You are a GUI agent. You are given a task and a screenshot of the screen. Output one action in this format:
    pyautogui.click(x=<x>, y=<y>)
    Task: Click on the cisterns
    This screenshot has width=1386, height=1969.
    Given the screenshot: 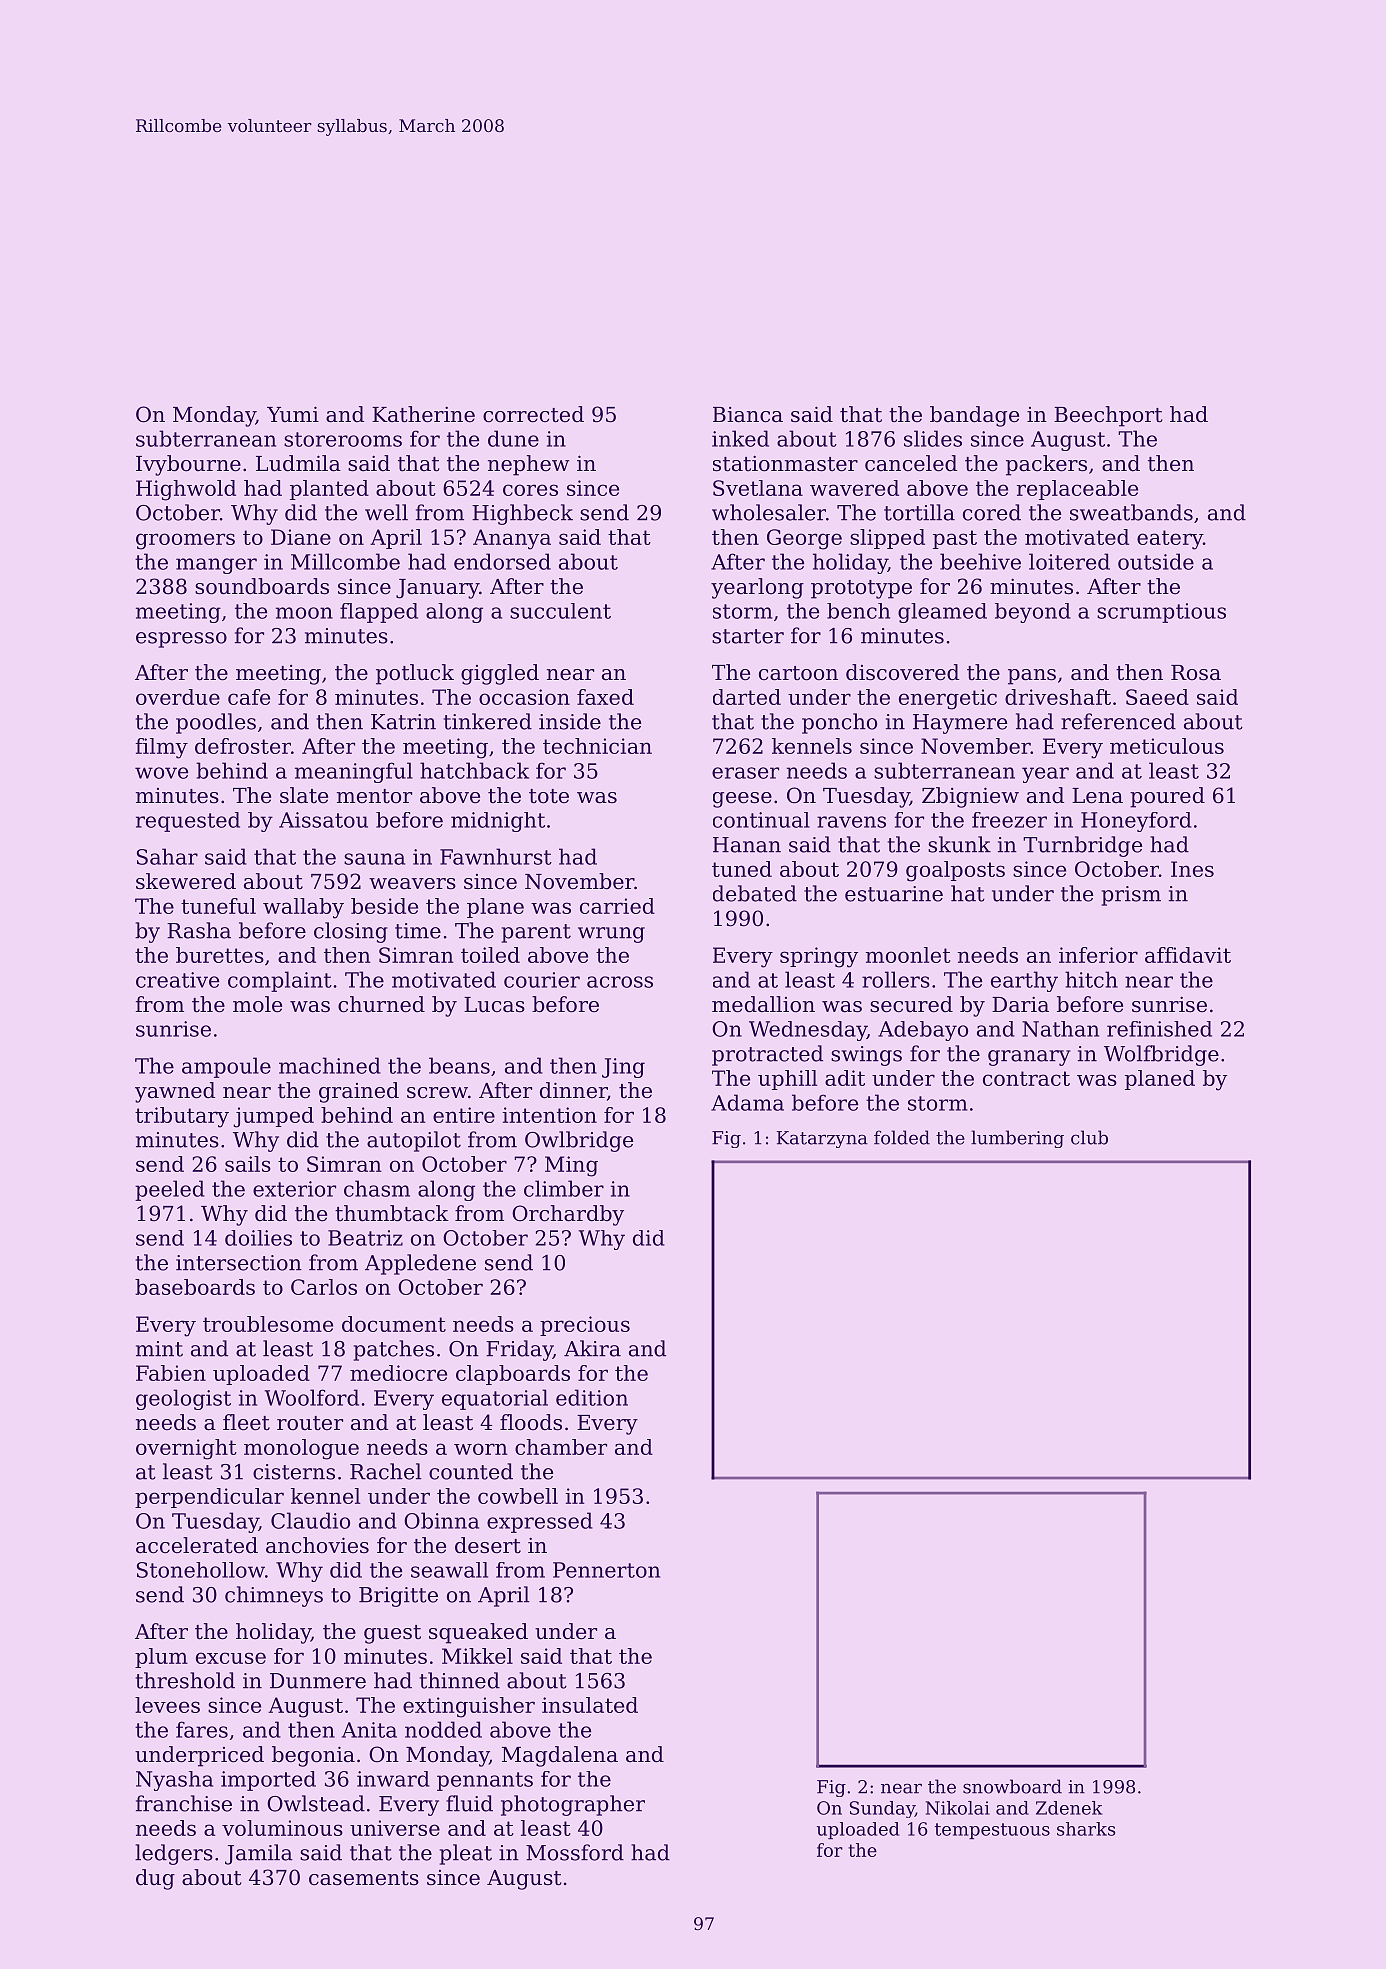 What is the action you would take?
    pyautogui.click(x=294, y=1472)
